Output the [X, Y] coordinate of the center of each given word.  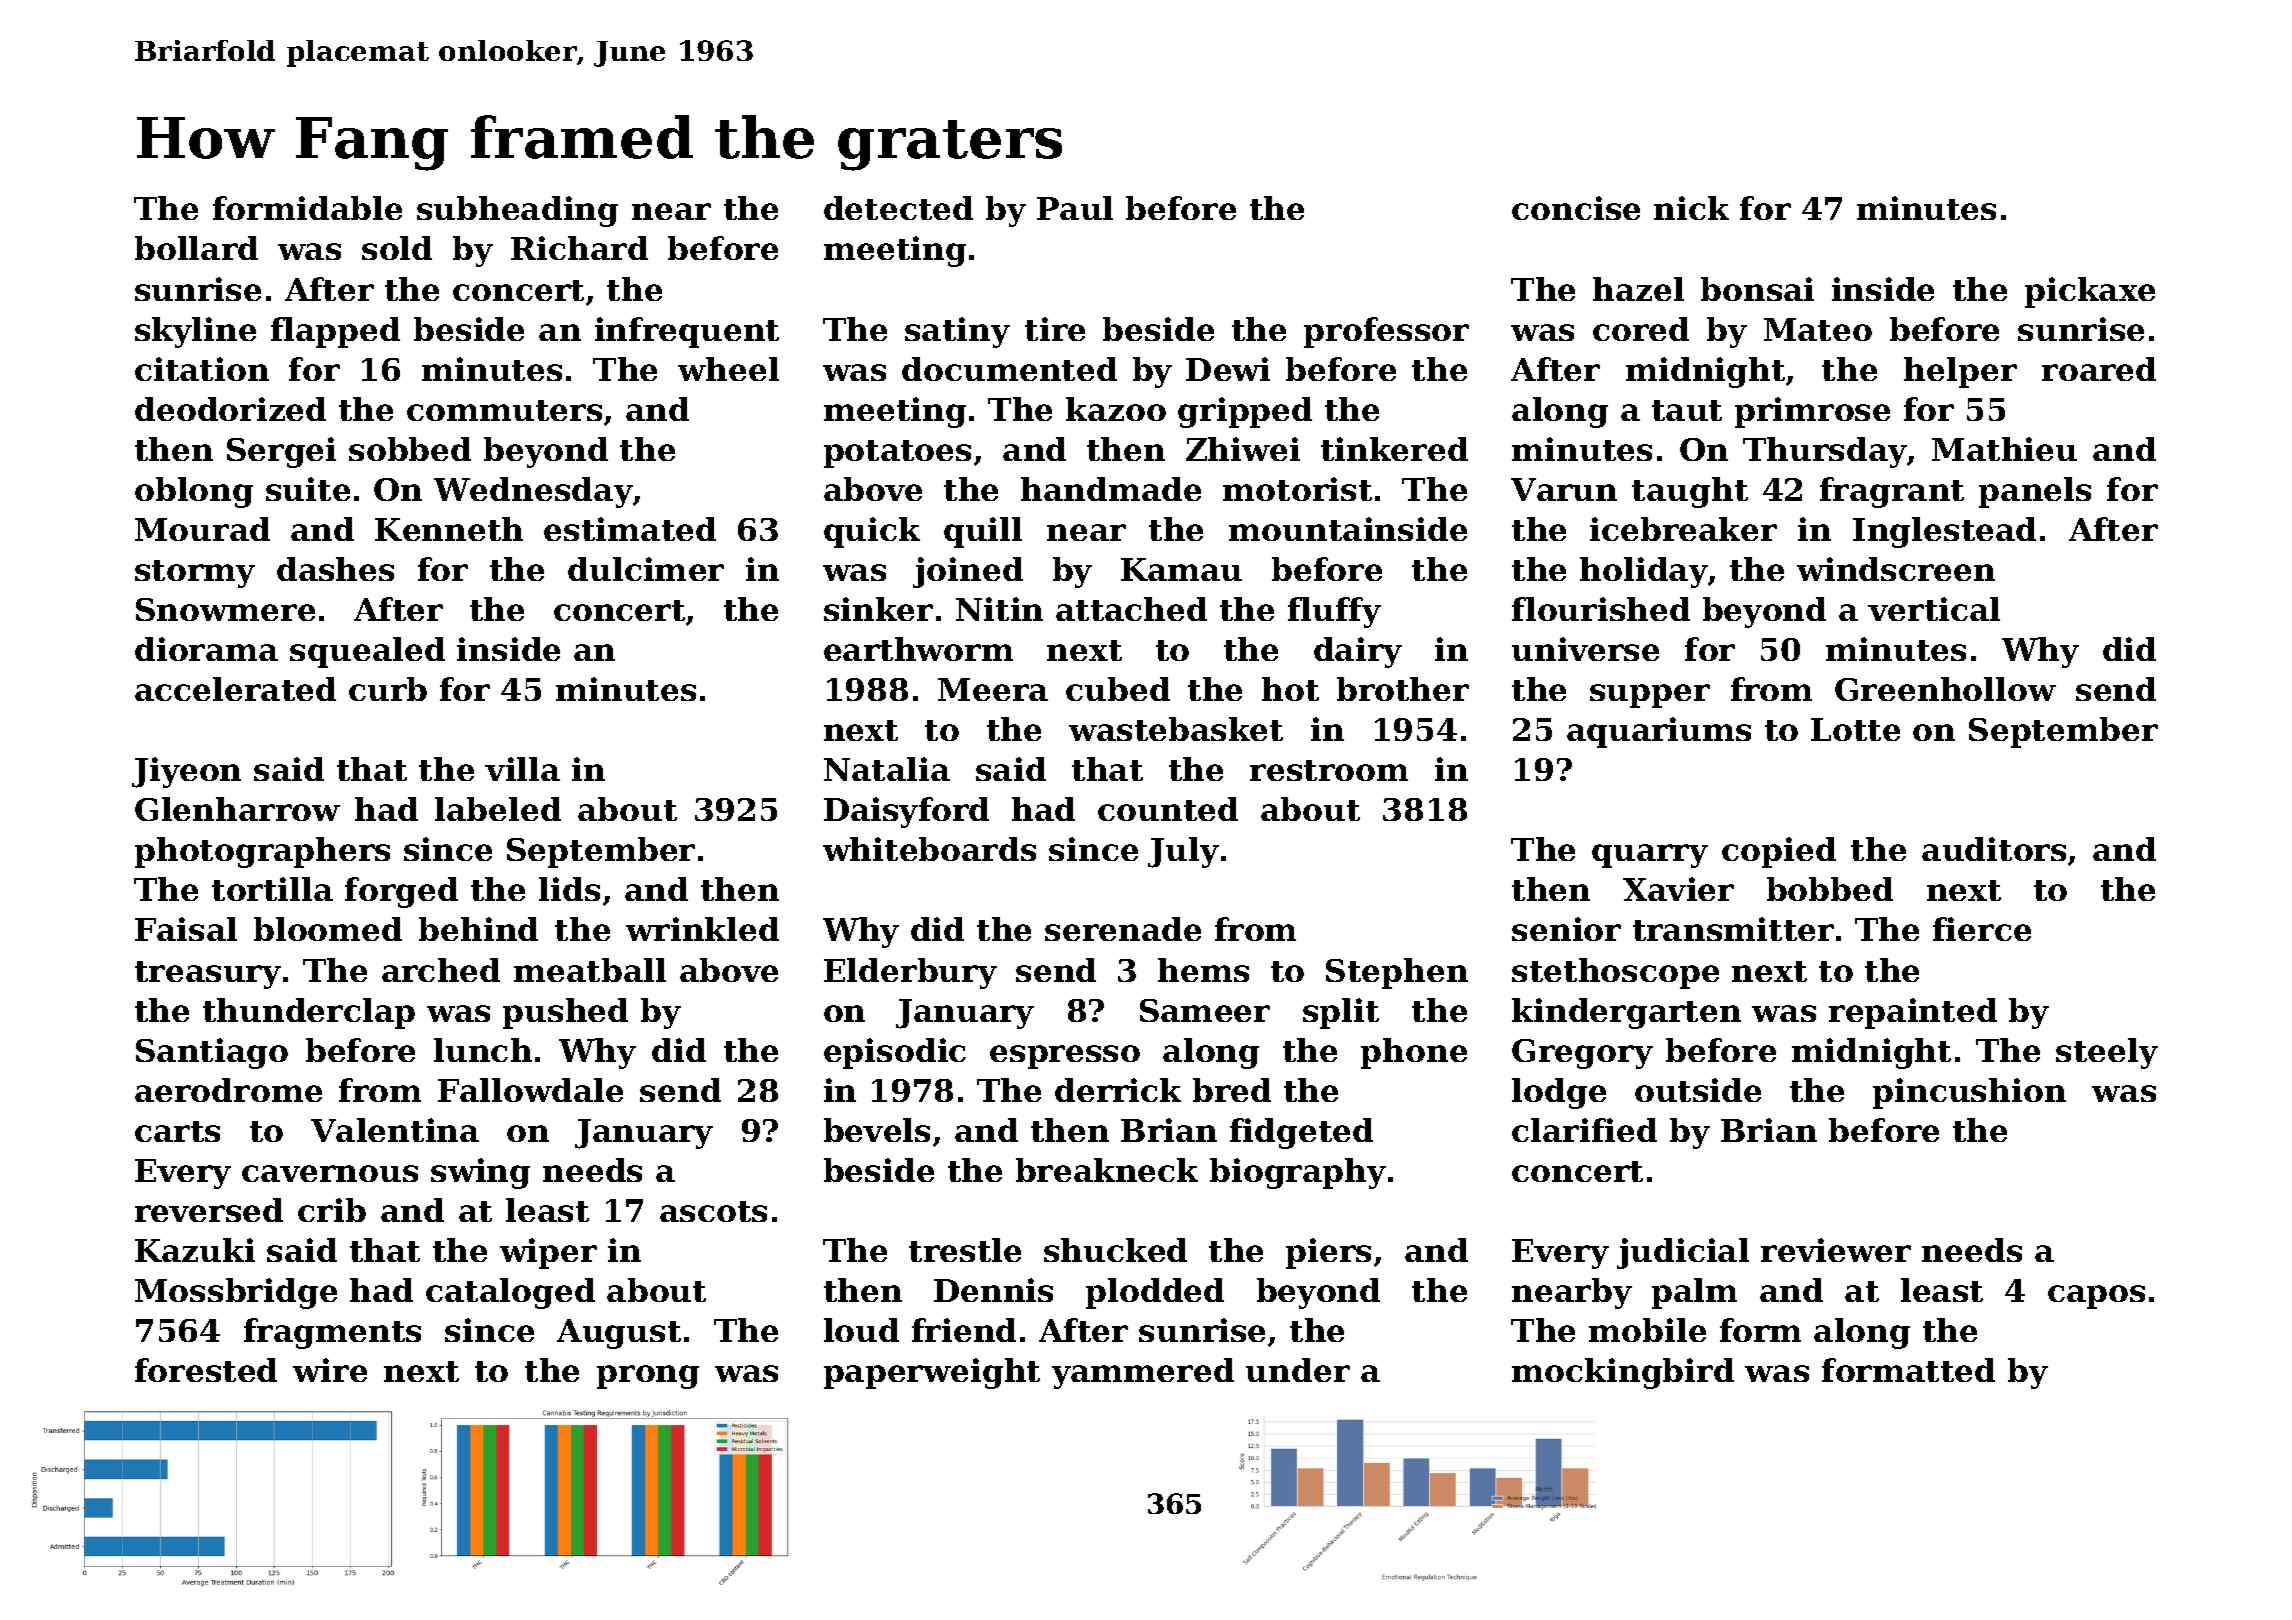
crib [332, 1210]
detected [898, 208]
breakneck [1107, 1170]
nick [1691, 208]
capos [2096, 1297]
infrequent [687, 332]
